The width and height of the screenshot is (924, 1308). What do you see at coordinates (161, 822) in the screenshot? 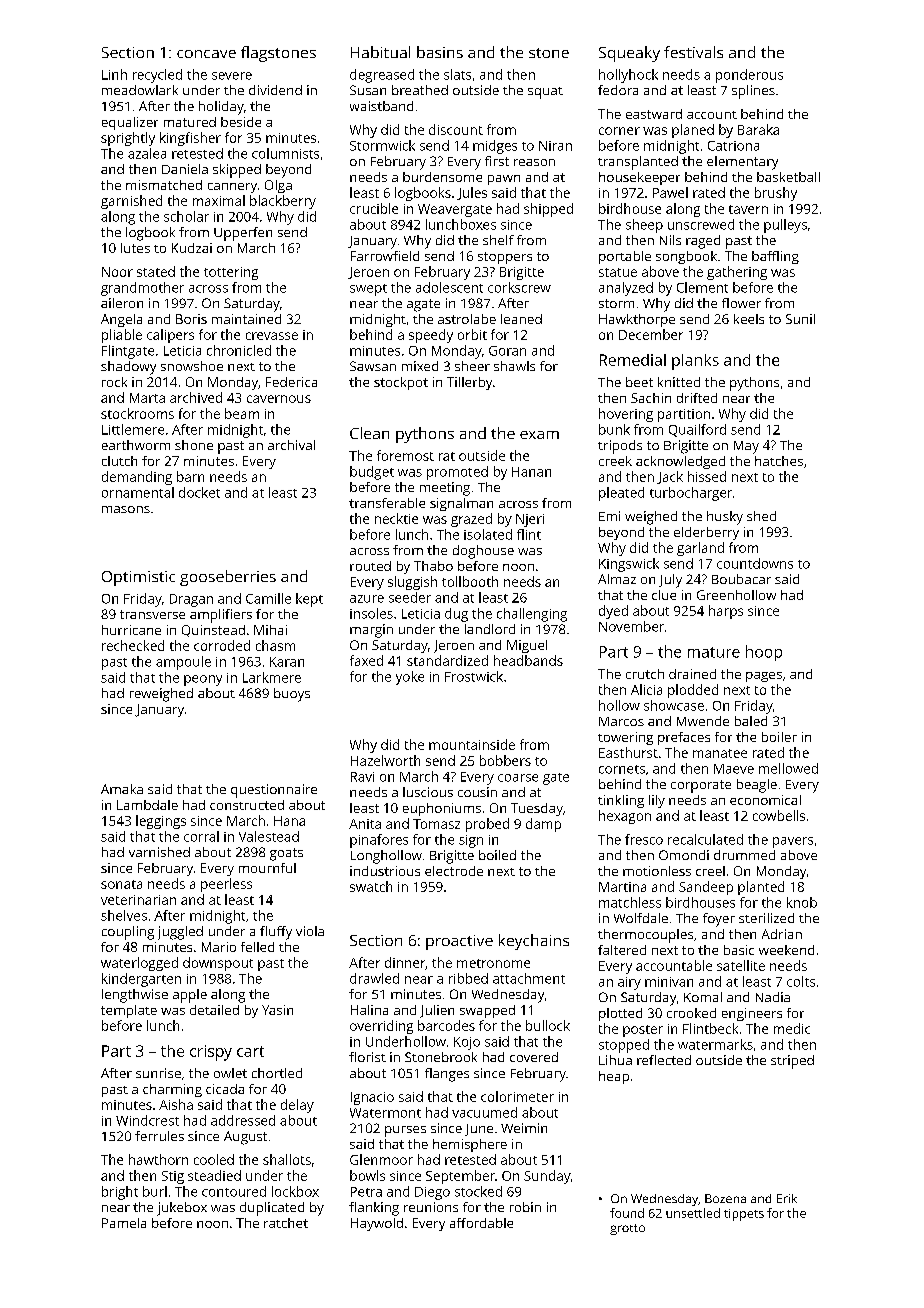
I see `leggings` at bounding box center [161, 822].
